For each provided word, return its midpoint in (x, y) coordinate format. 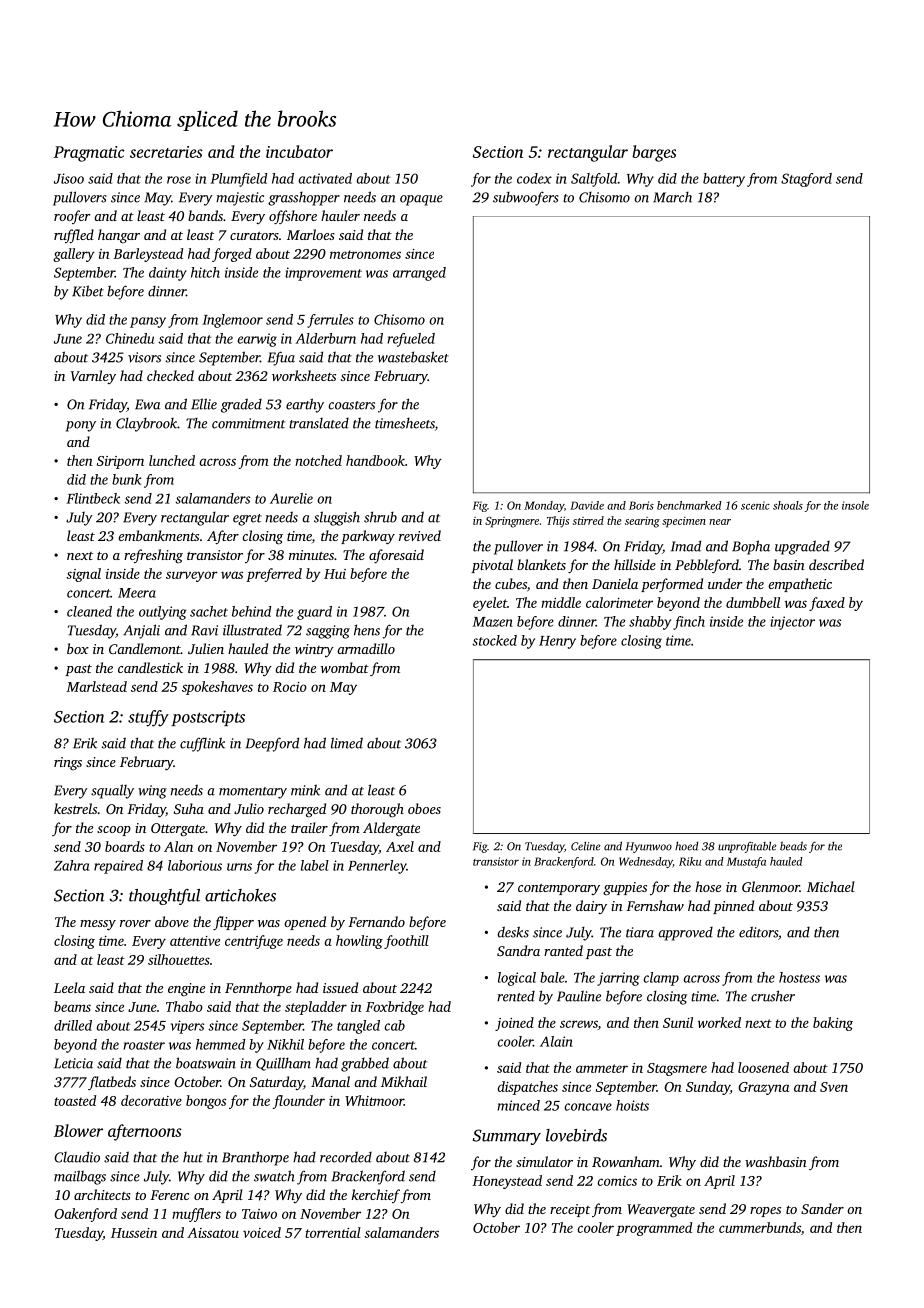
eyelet (490, 604)
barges (654, 153)
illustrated (252, 630)
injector (792, 623)
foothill (406, 942)
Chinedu (130, 338)
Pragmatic (89, 154)
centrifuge (254, 942)
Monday (544, 506)
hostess (799, 977)
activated (325, 178)
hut (193, 1157)
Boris (641, 505)
